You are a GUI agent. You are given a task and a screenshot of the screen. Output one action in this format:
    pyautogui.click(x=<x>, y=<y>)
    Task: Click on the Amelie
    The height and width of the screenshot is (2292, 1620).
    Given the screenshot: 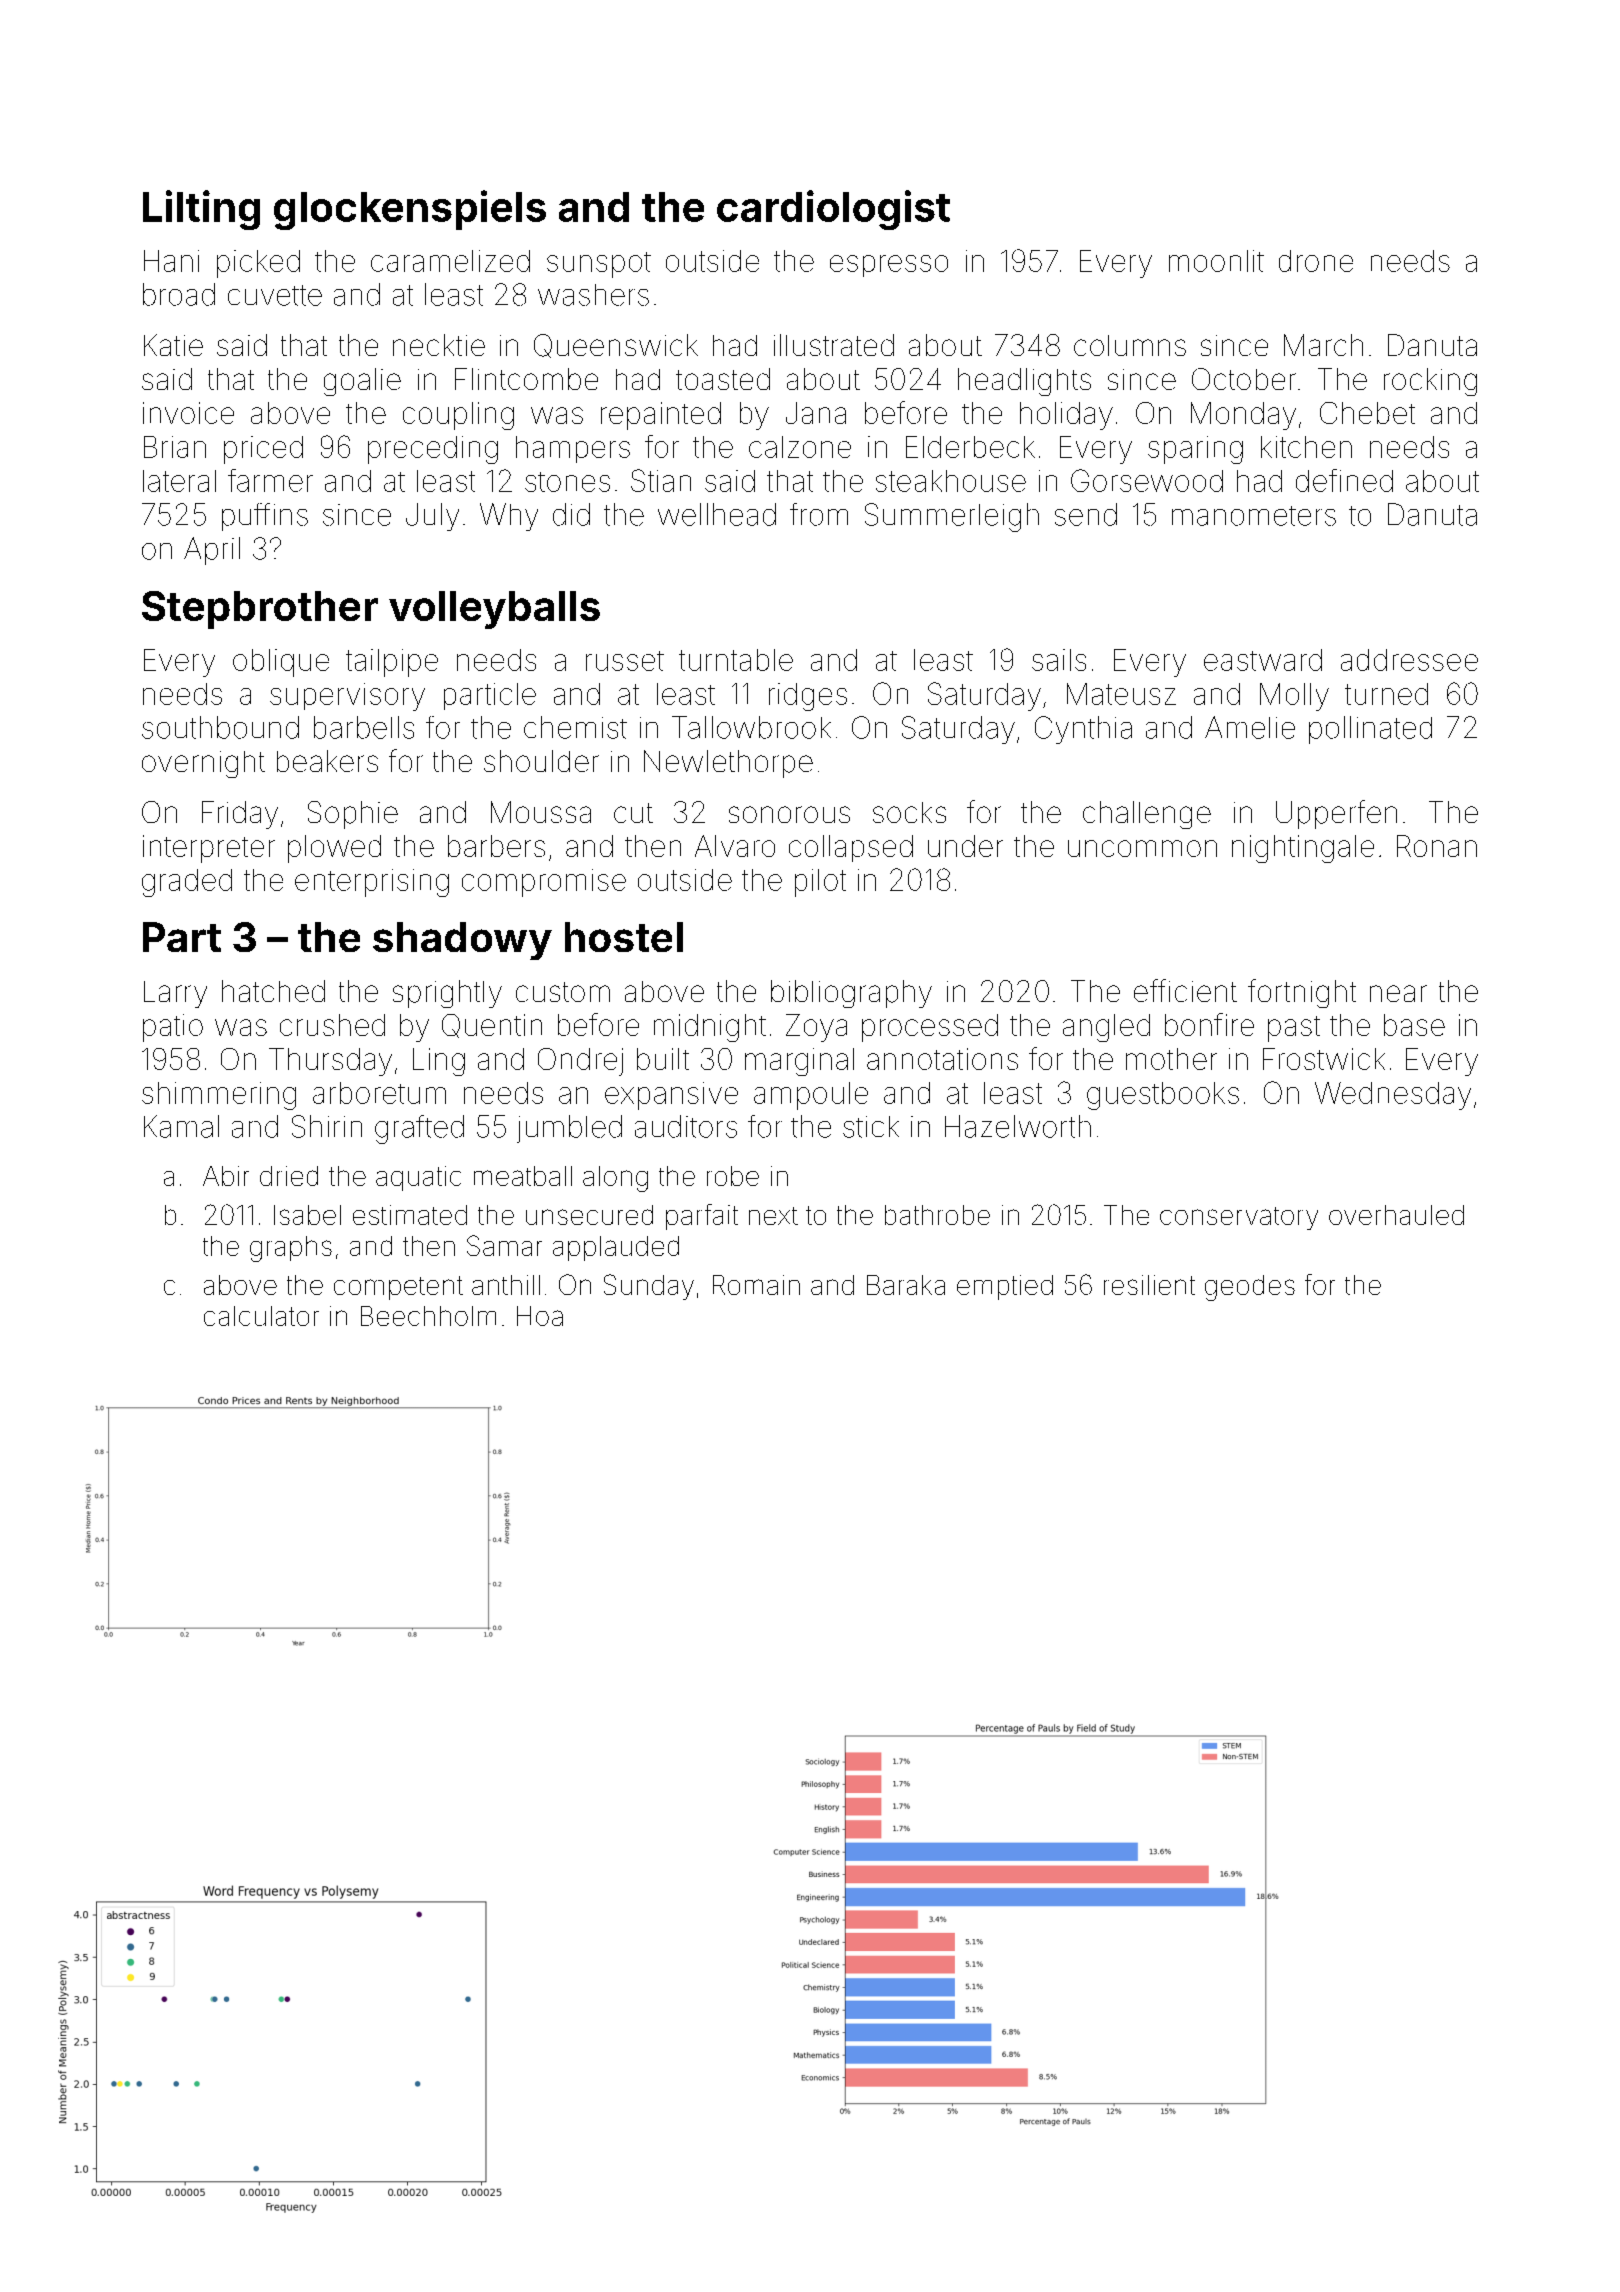 What is the action you would take?
    pyautogui.click(x=1250, y=727)
